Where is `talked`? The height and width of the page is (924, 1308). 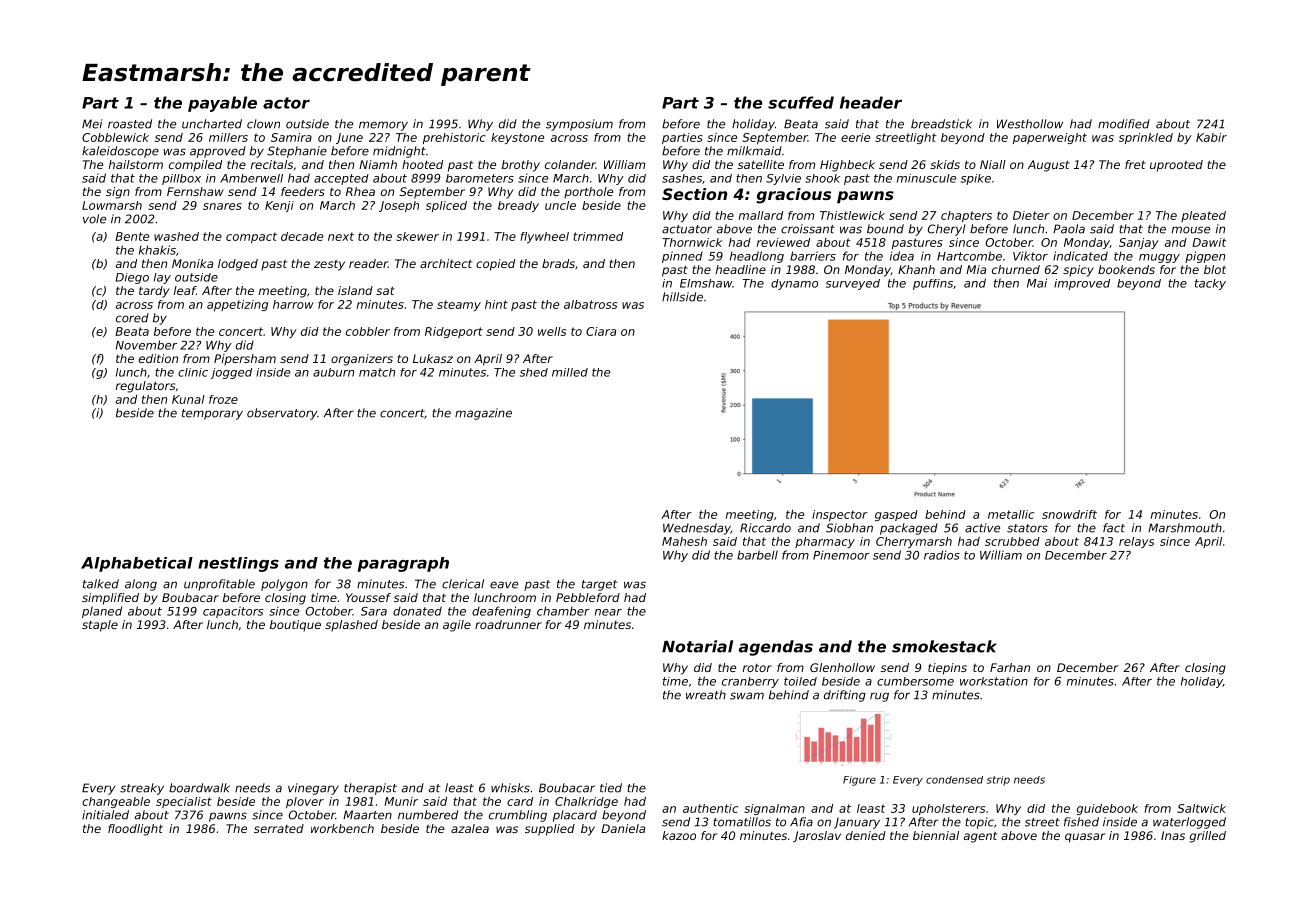 talked is located at coordinates (101, 584).
